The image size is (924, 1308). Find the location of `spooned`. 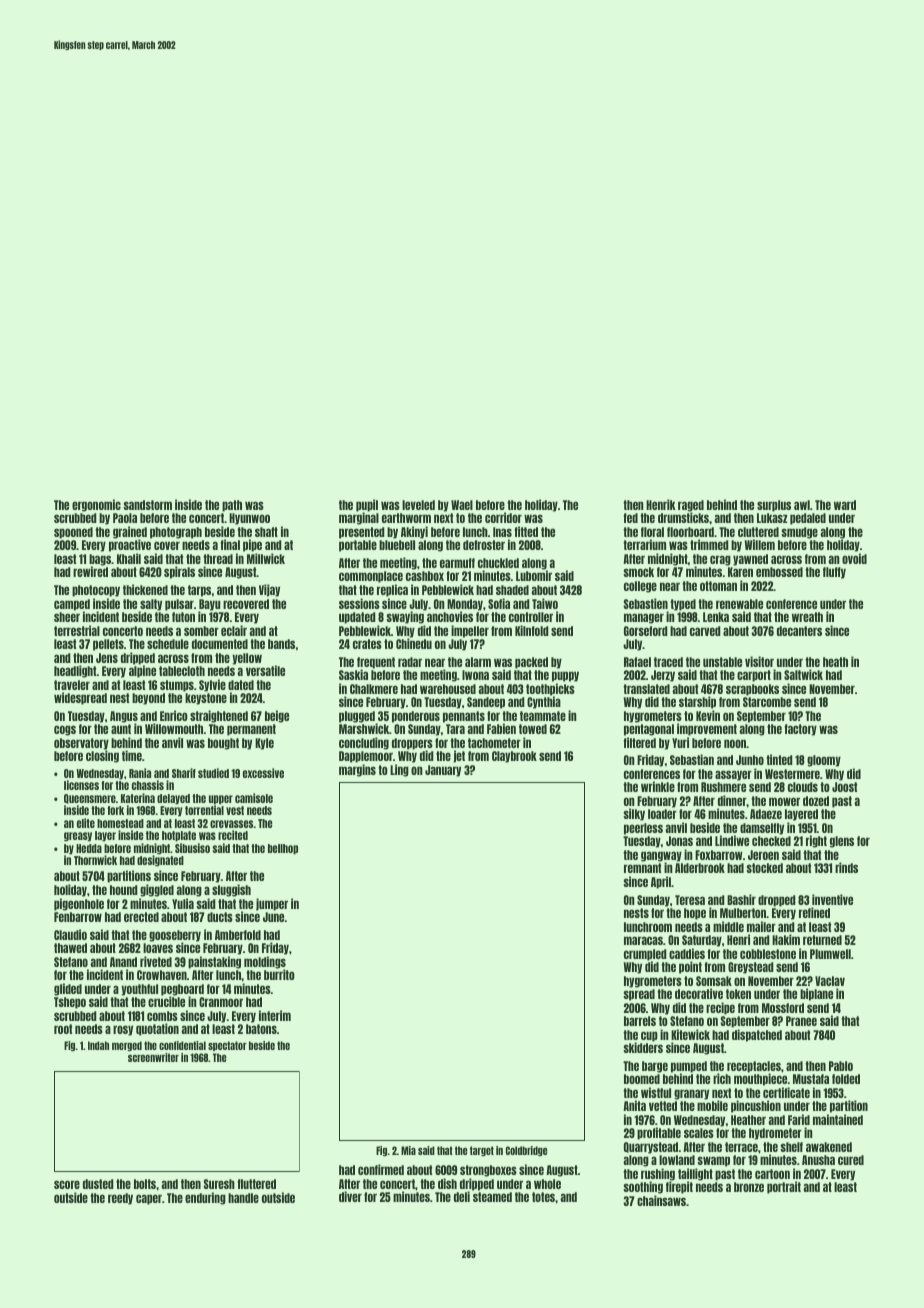

spooned is located at coordinates (73, 533).
